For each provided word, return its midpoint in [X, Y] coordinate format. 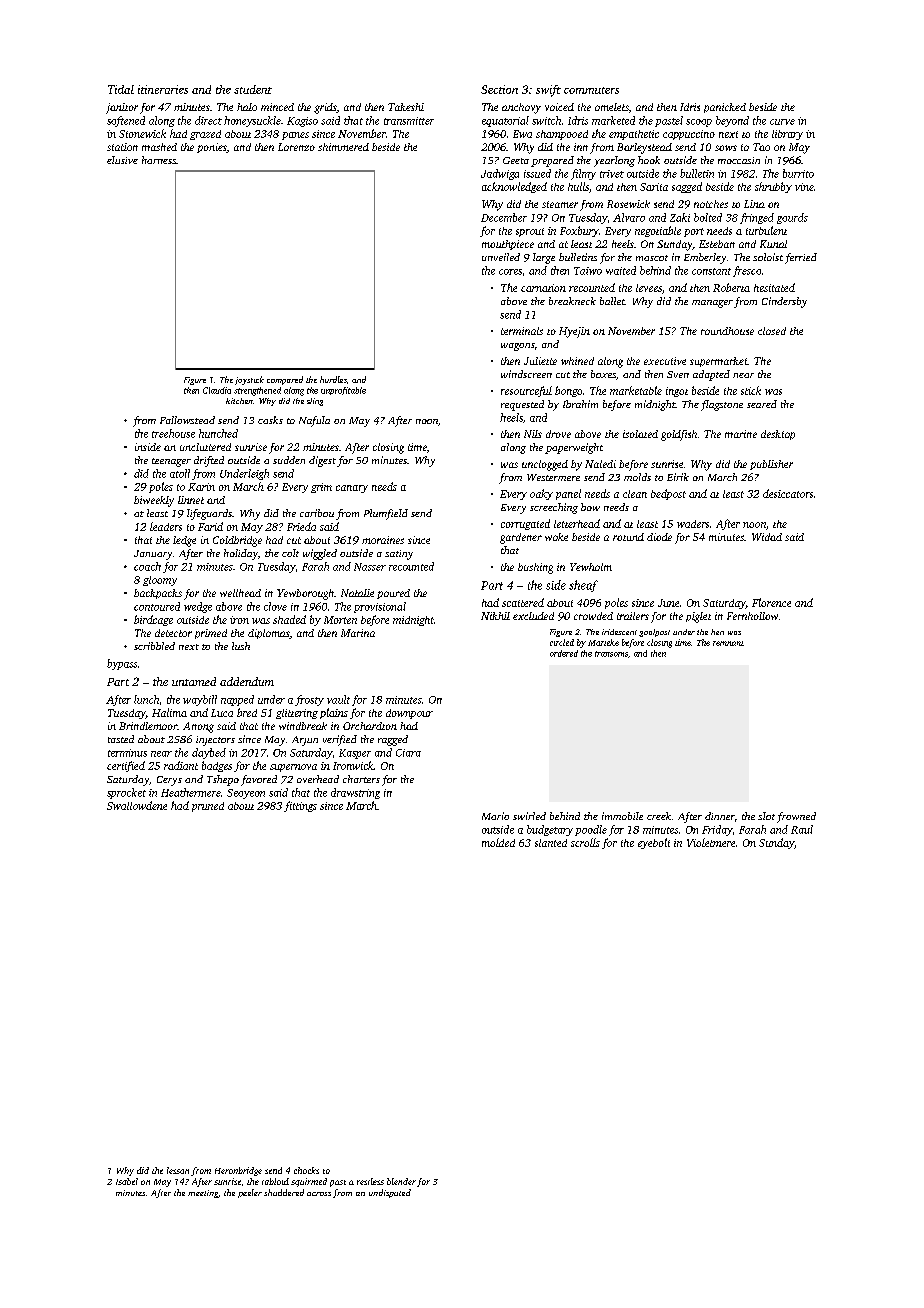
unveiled [501, 257]
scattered [523, 602]
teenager [171, 462]
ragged [393, 740]
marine [741, 434]
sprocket [126, 793]
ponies [212, 148]
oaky [541, 494]
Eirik [678, 477]
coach [147, 566]
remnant [728, 643]
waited [621, 270]
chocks [306, 1170]
